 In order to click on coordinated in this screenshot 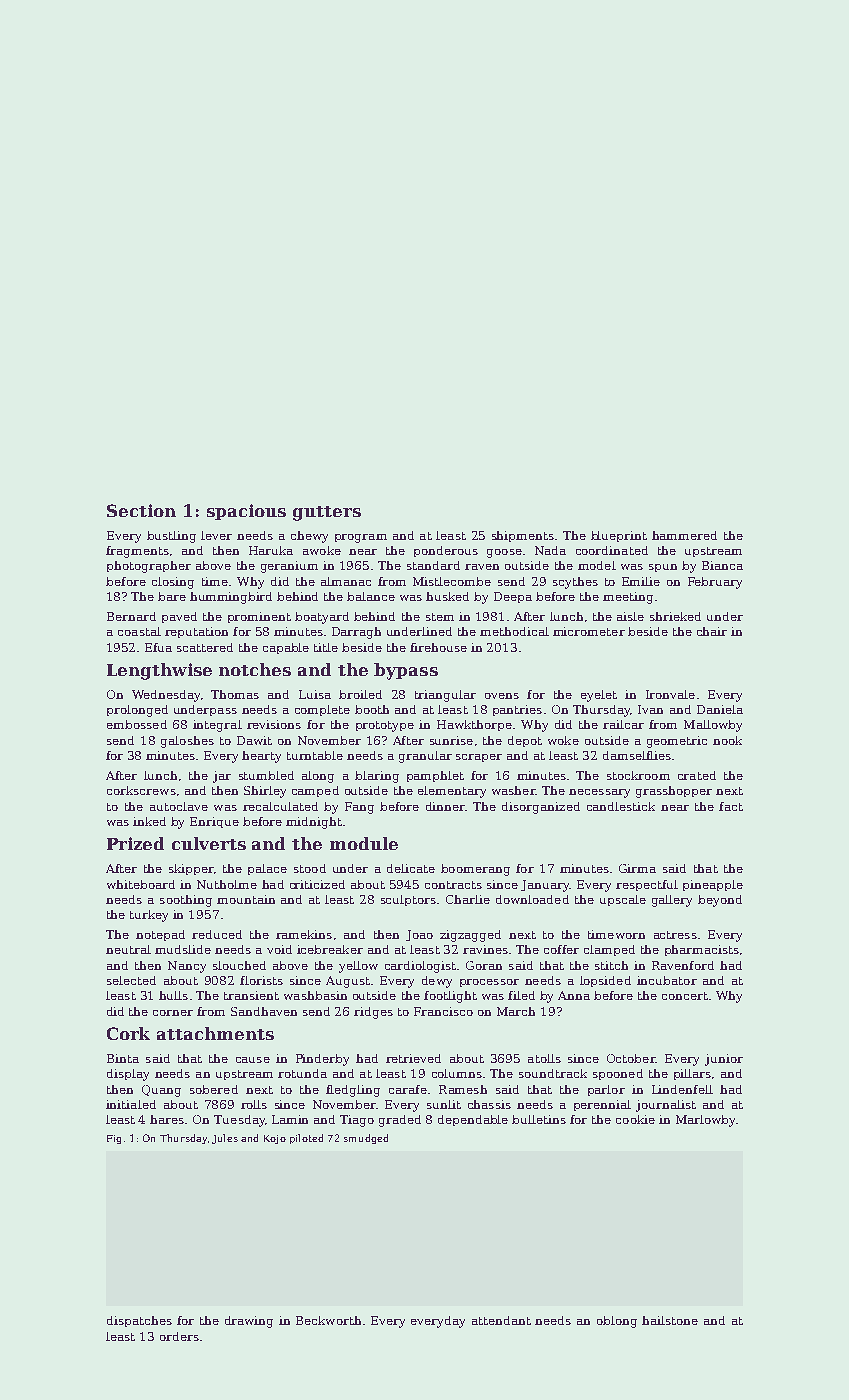, I will do `click(612, 550)`.
